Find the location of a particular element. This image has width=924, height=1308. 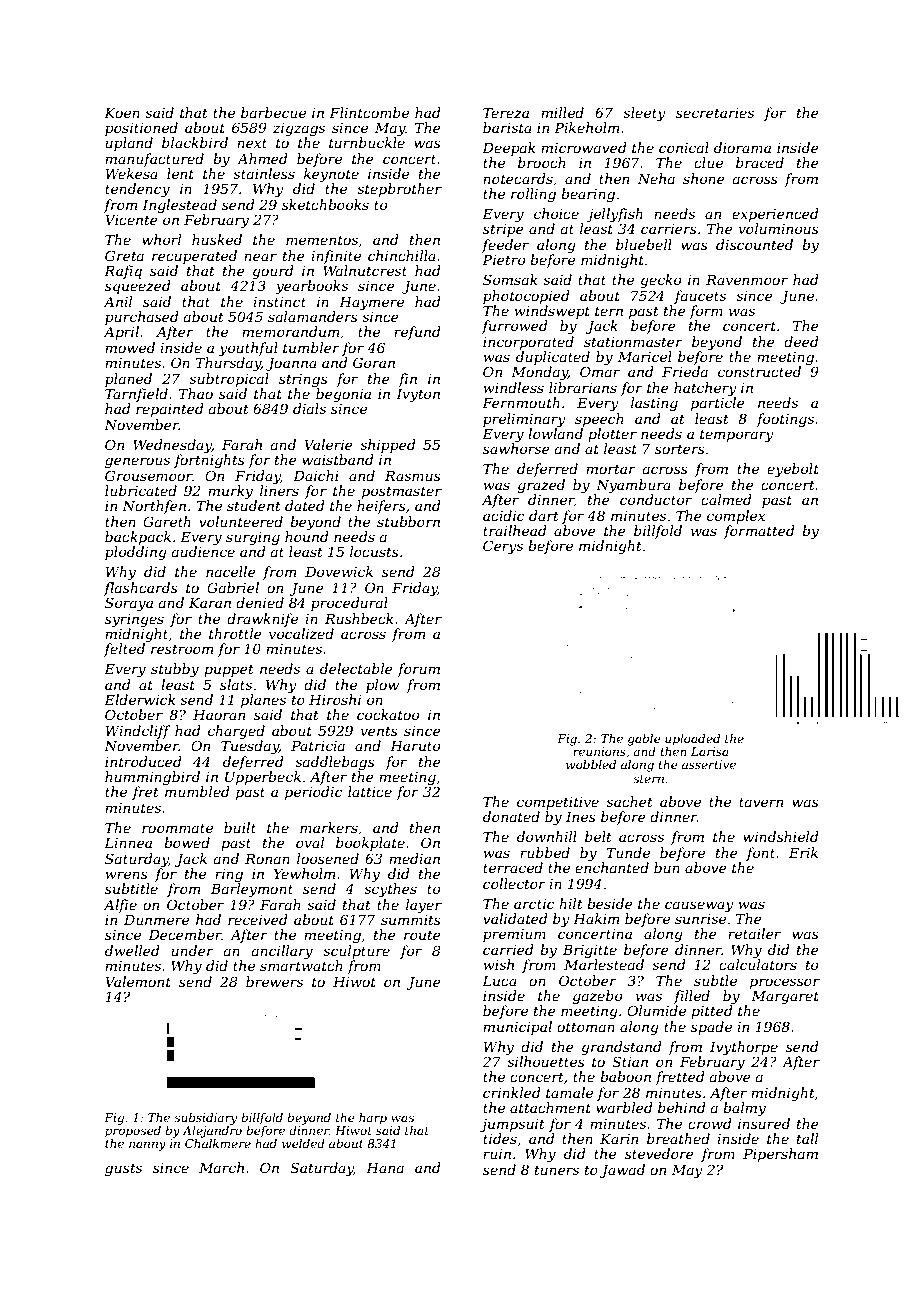

Gabriel is located at coordinates (233, 587).
